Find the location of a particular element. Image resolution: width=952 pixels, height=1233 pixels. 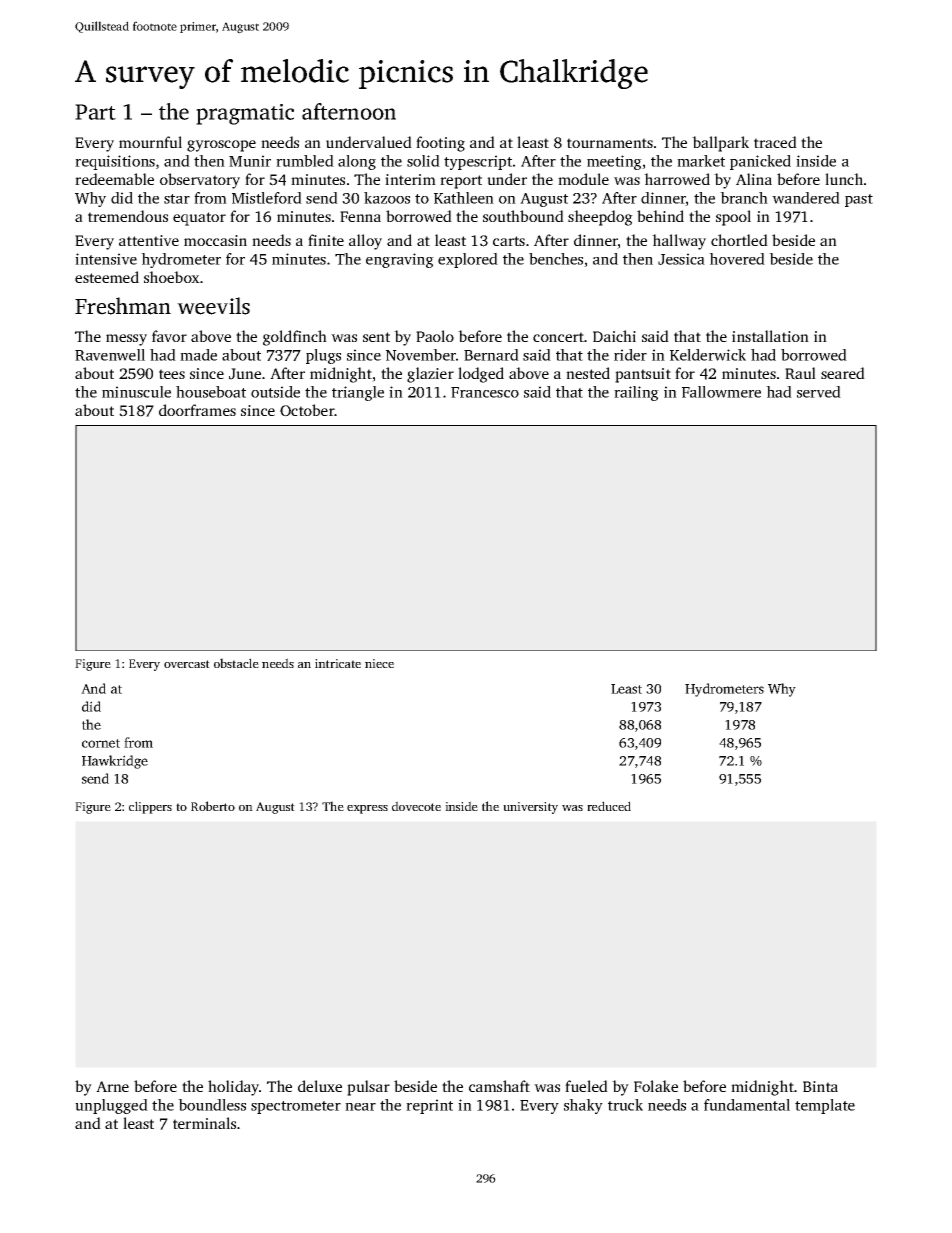

installation is located at coordinates (770, 336).
